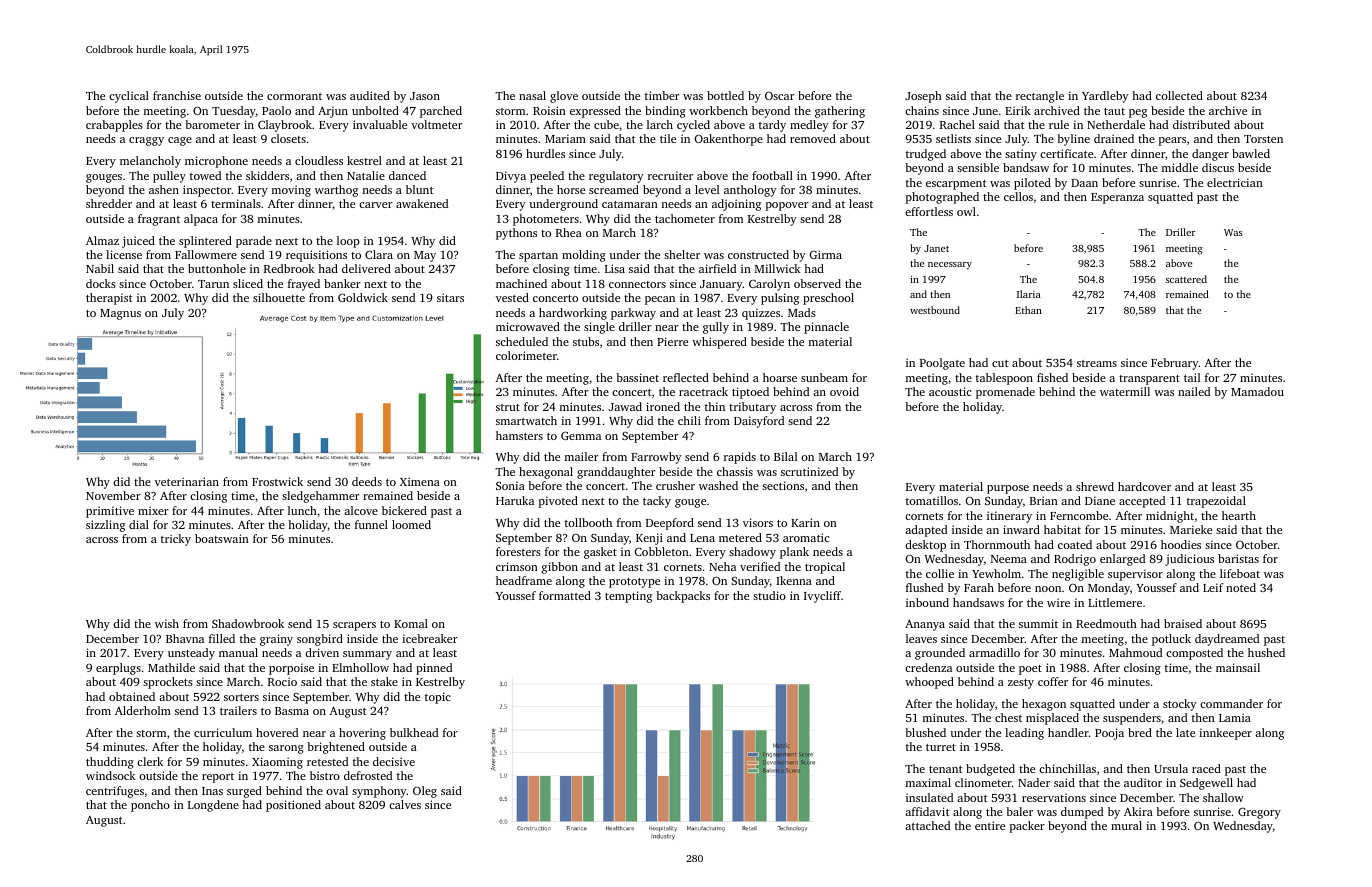 The image size is (1372, 887). What do you see at coordinates (840, 112) in the page?
I see `gathering` at bounding box center [840, 112].
